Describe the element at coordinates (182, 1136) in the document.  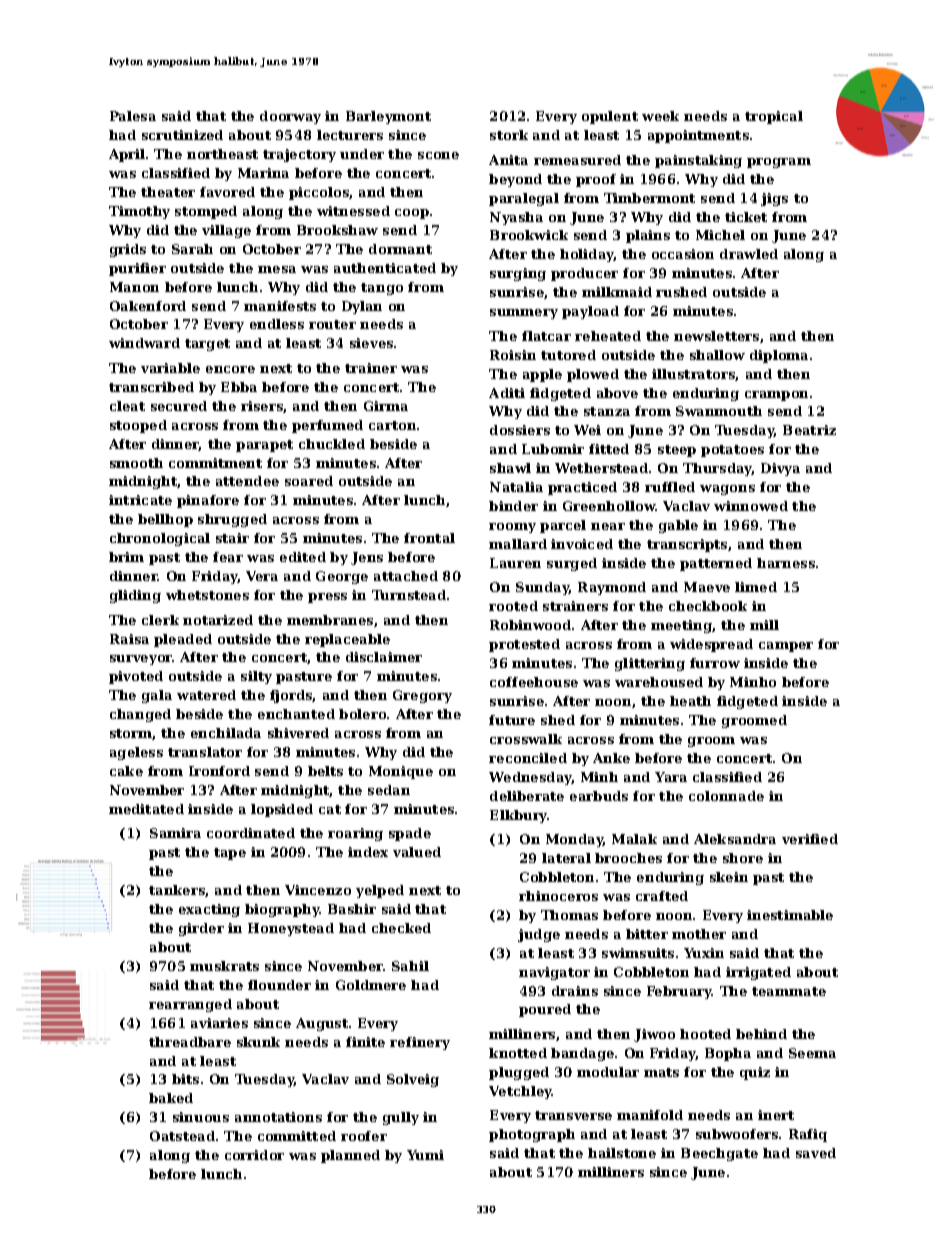
I see `Oatstead` at that location.
